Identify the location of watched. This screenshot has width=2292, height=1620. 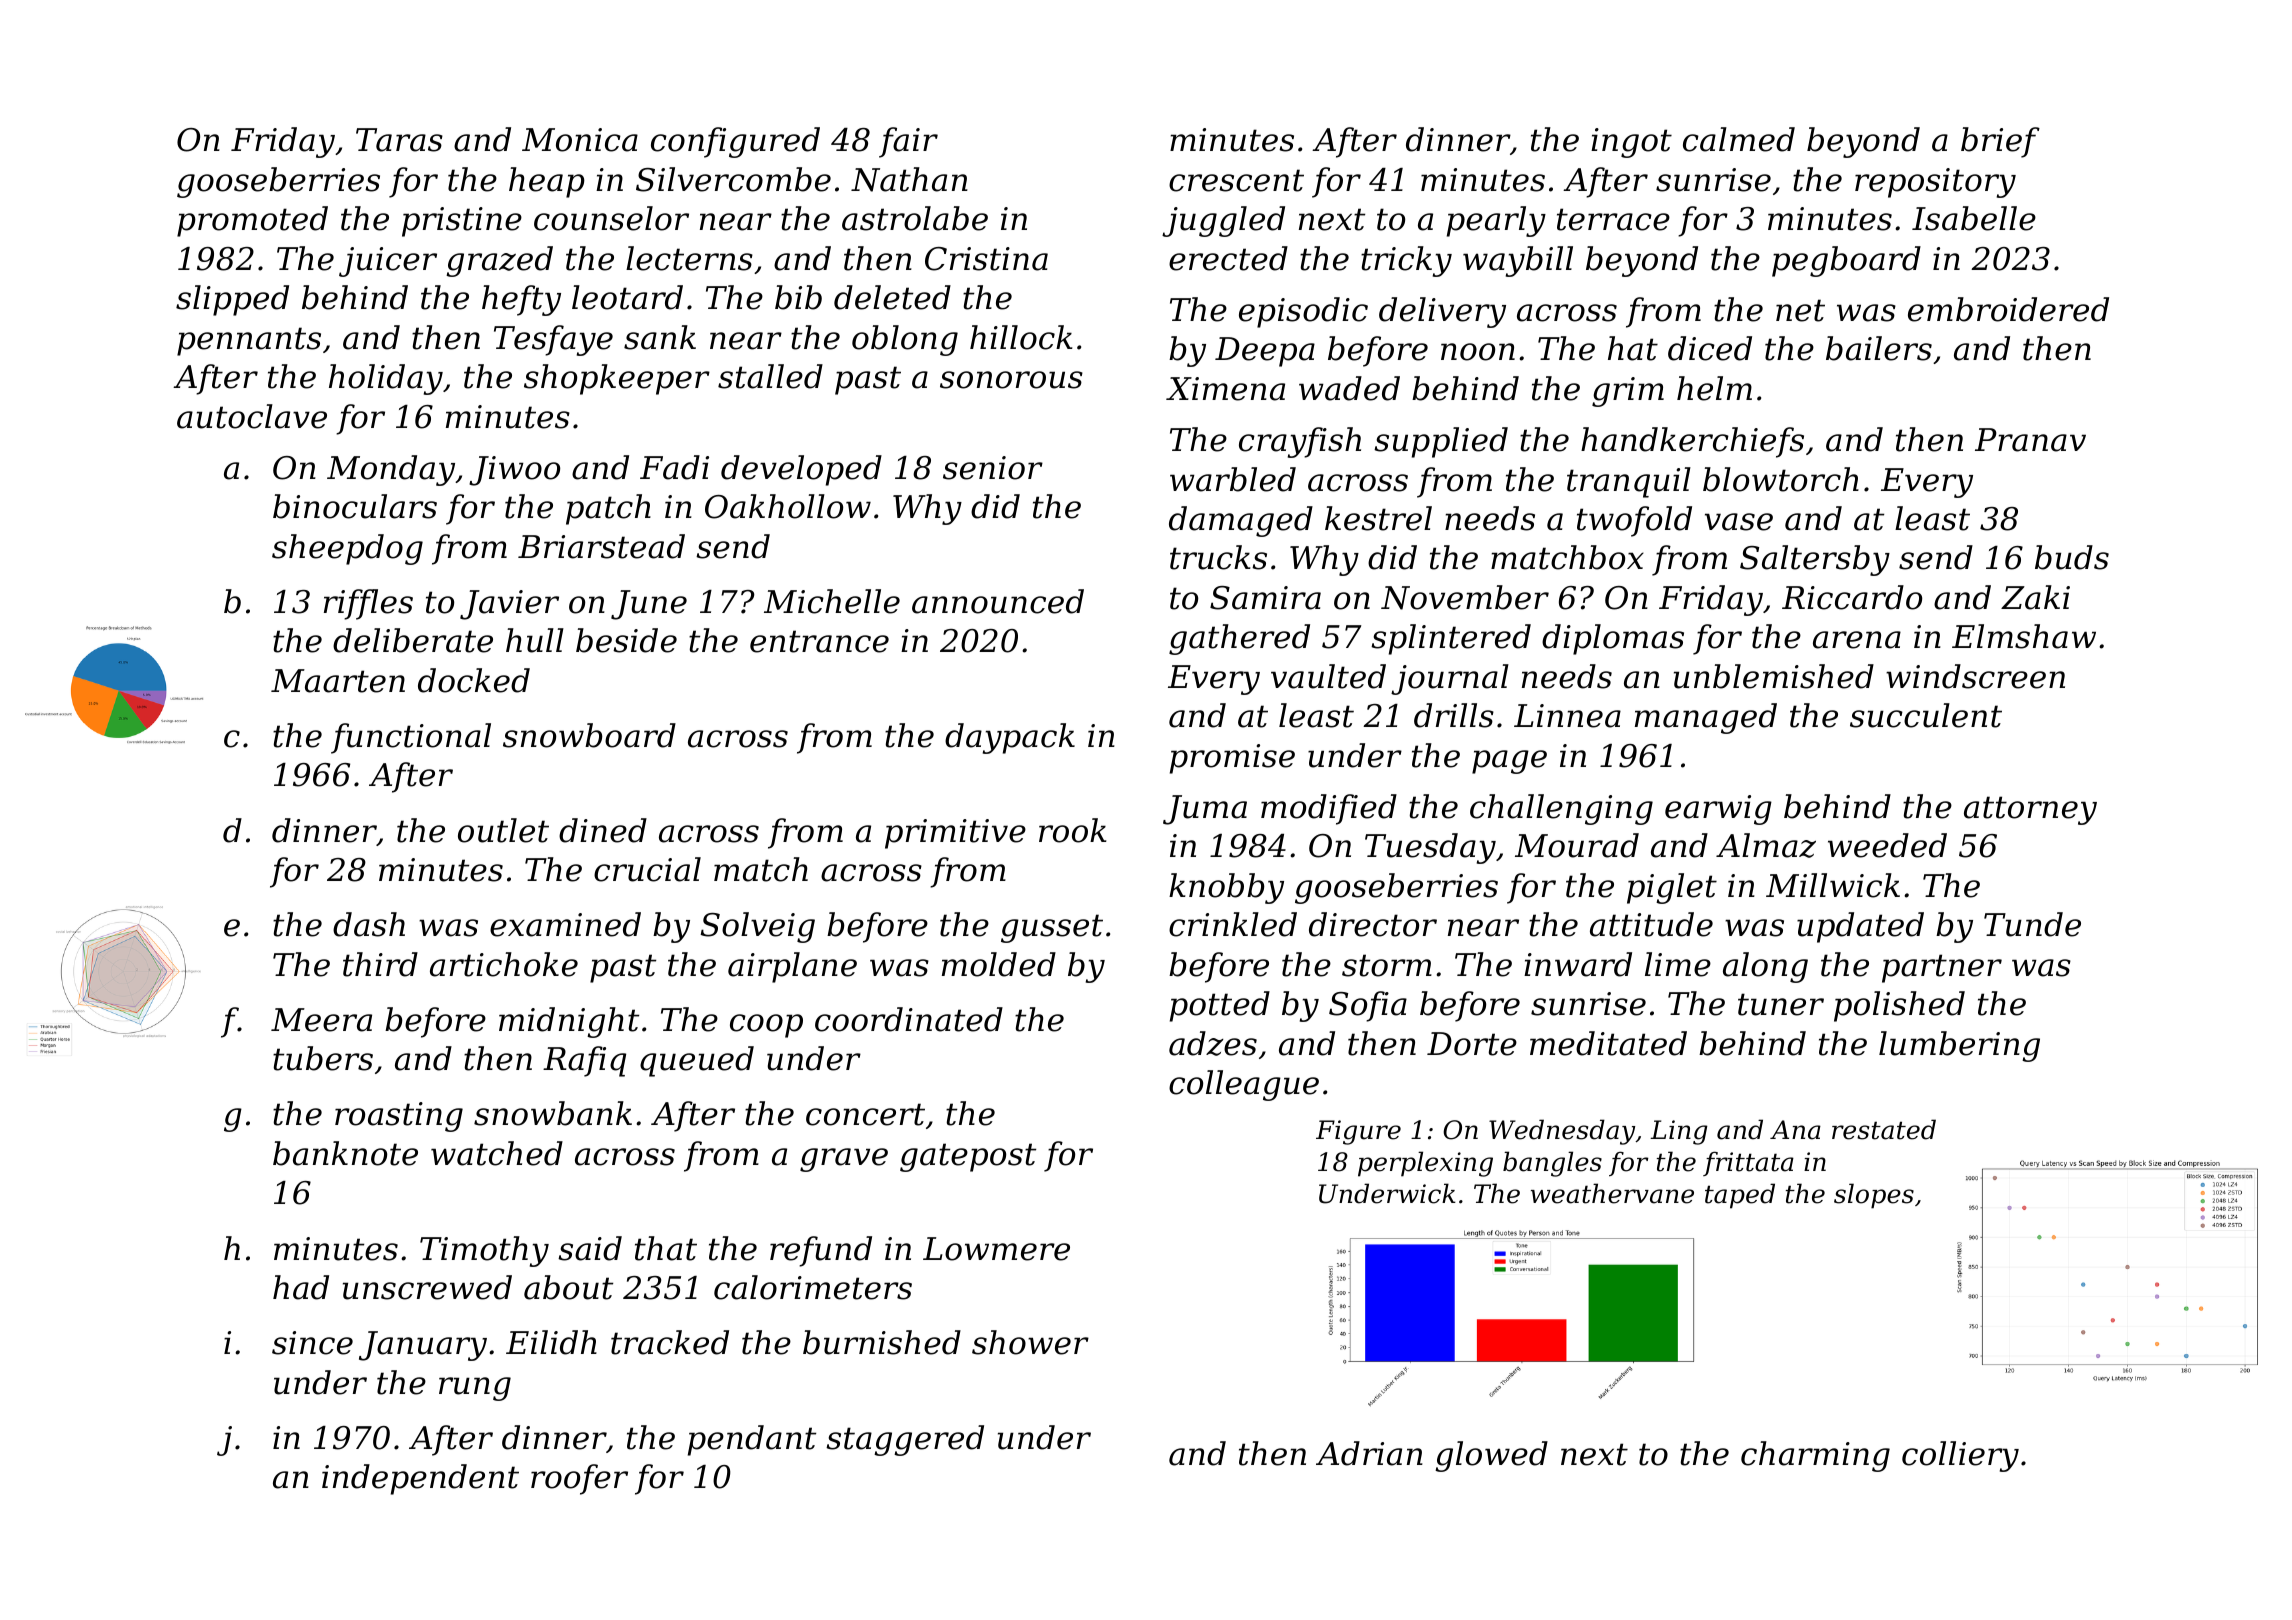
(497, 1153).
